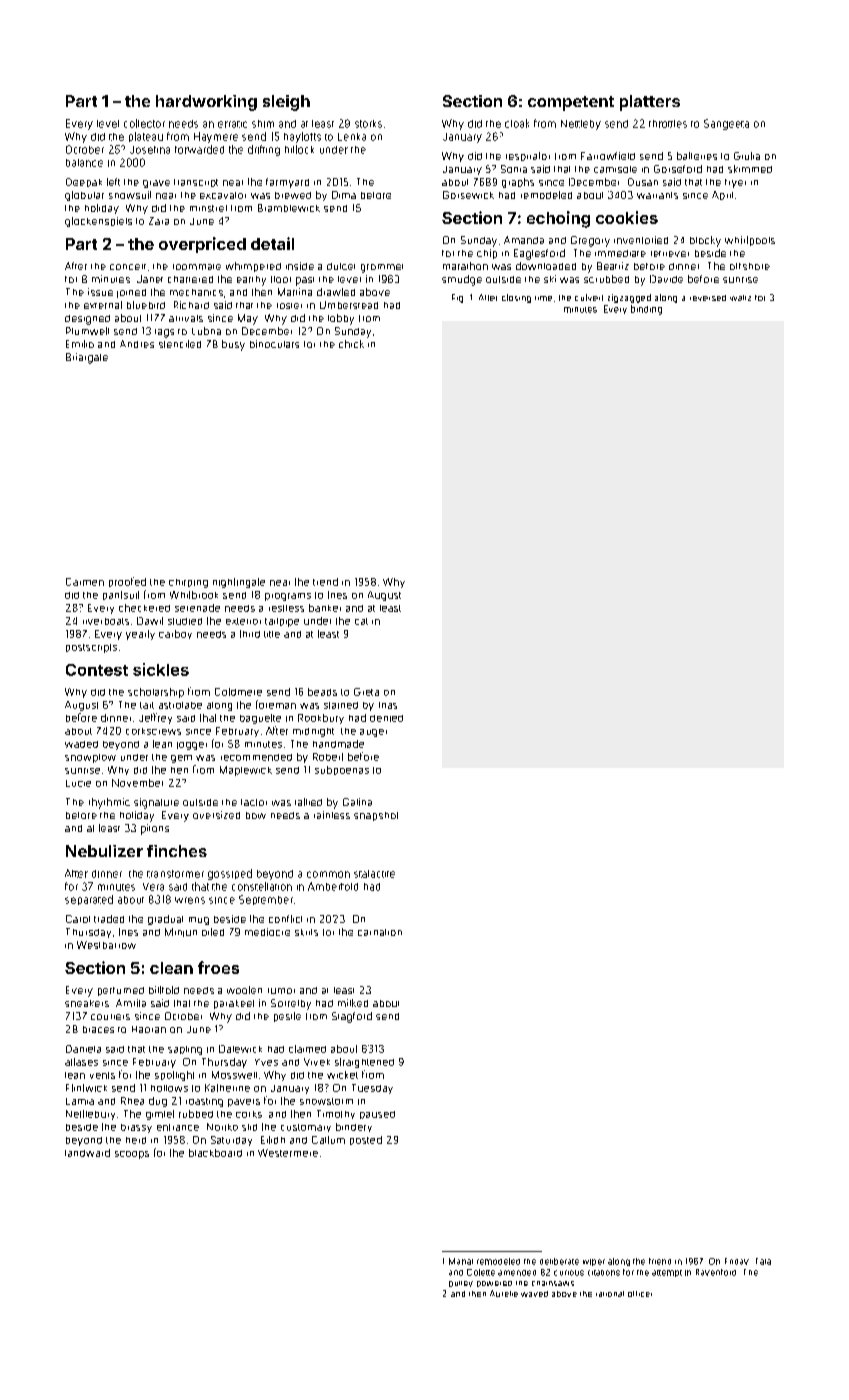  I want to click on balance, so click(84, 163).
